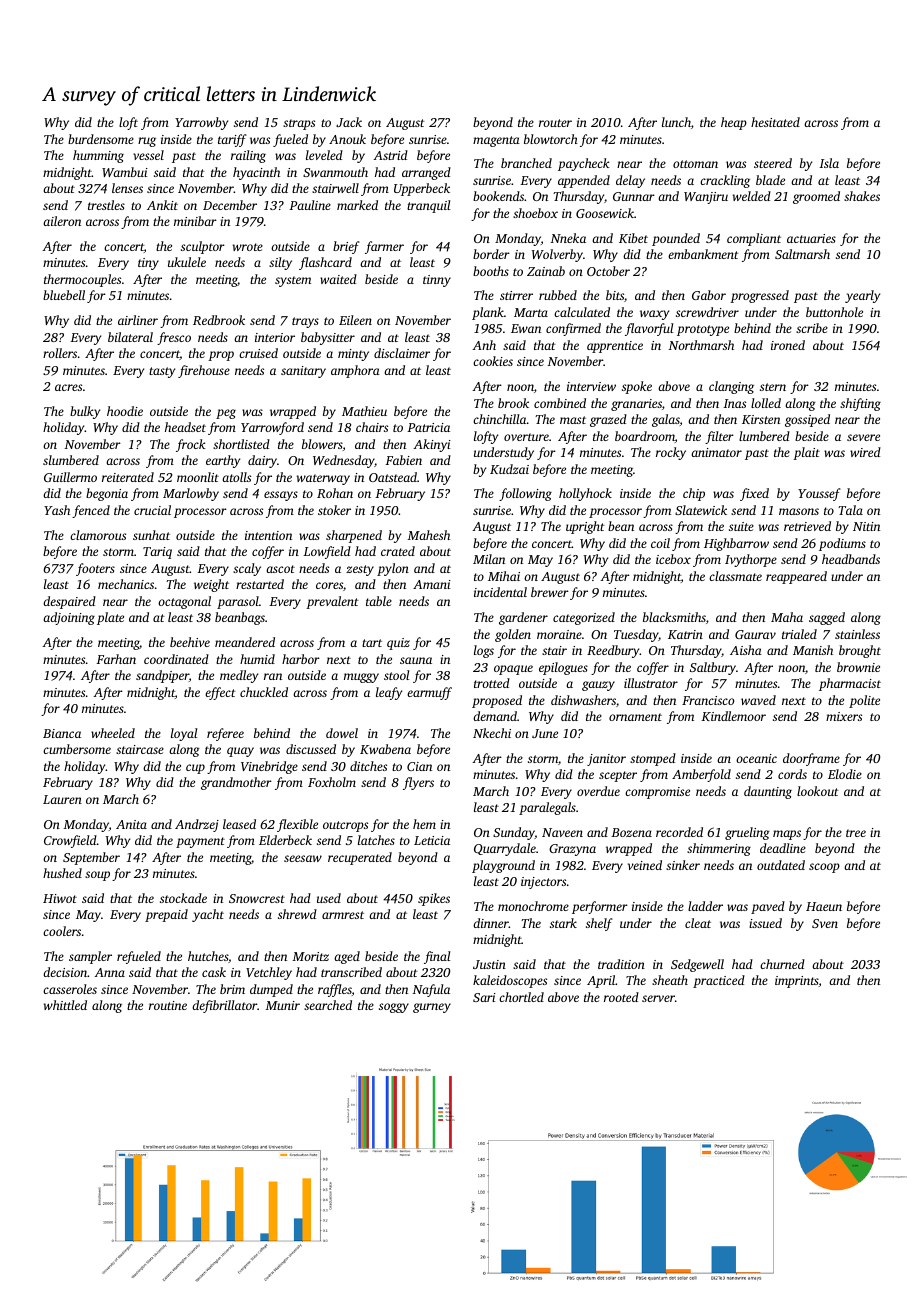 This screenshot has width=924, height=1308. What do you see at coordinates (201, 123) in the screenshot?
I see `Yarrowby` at bounding box center [201, 123].
